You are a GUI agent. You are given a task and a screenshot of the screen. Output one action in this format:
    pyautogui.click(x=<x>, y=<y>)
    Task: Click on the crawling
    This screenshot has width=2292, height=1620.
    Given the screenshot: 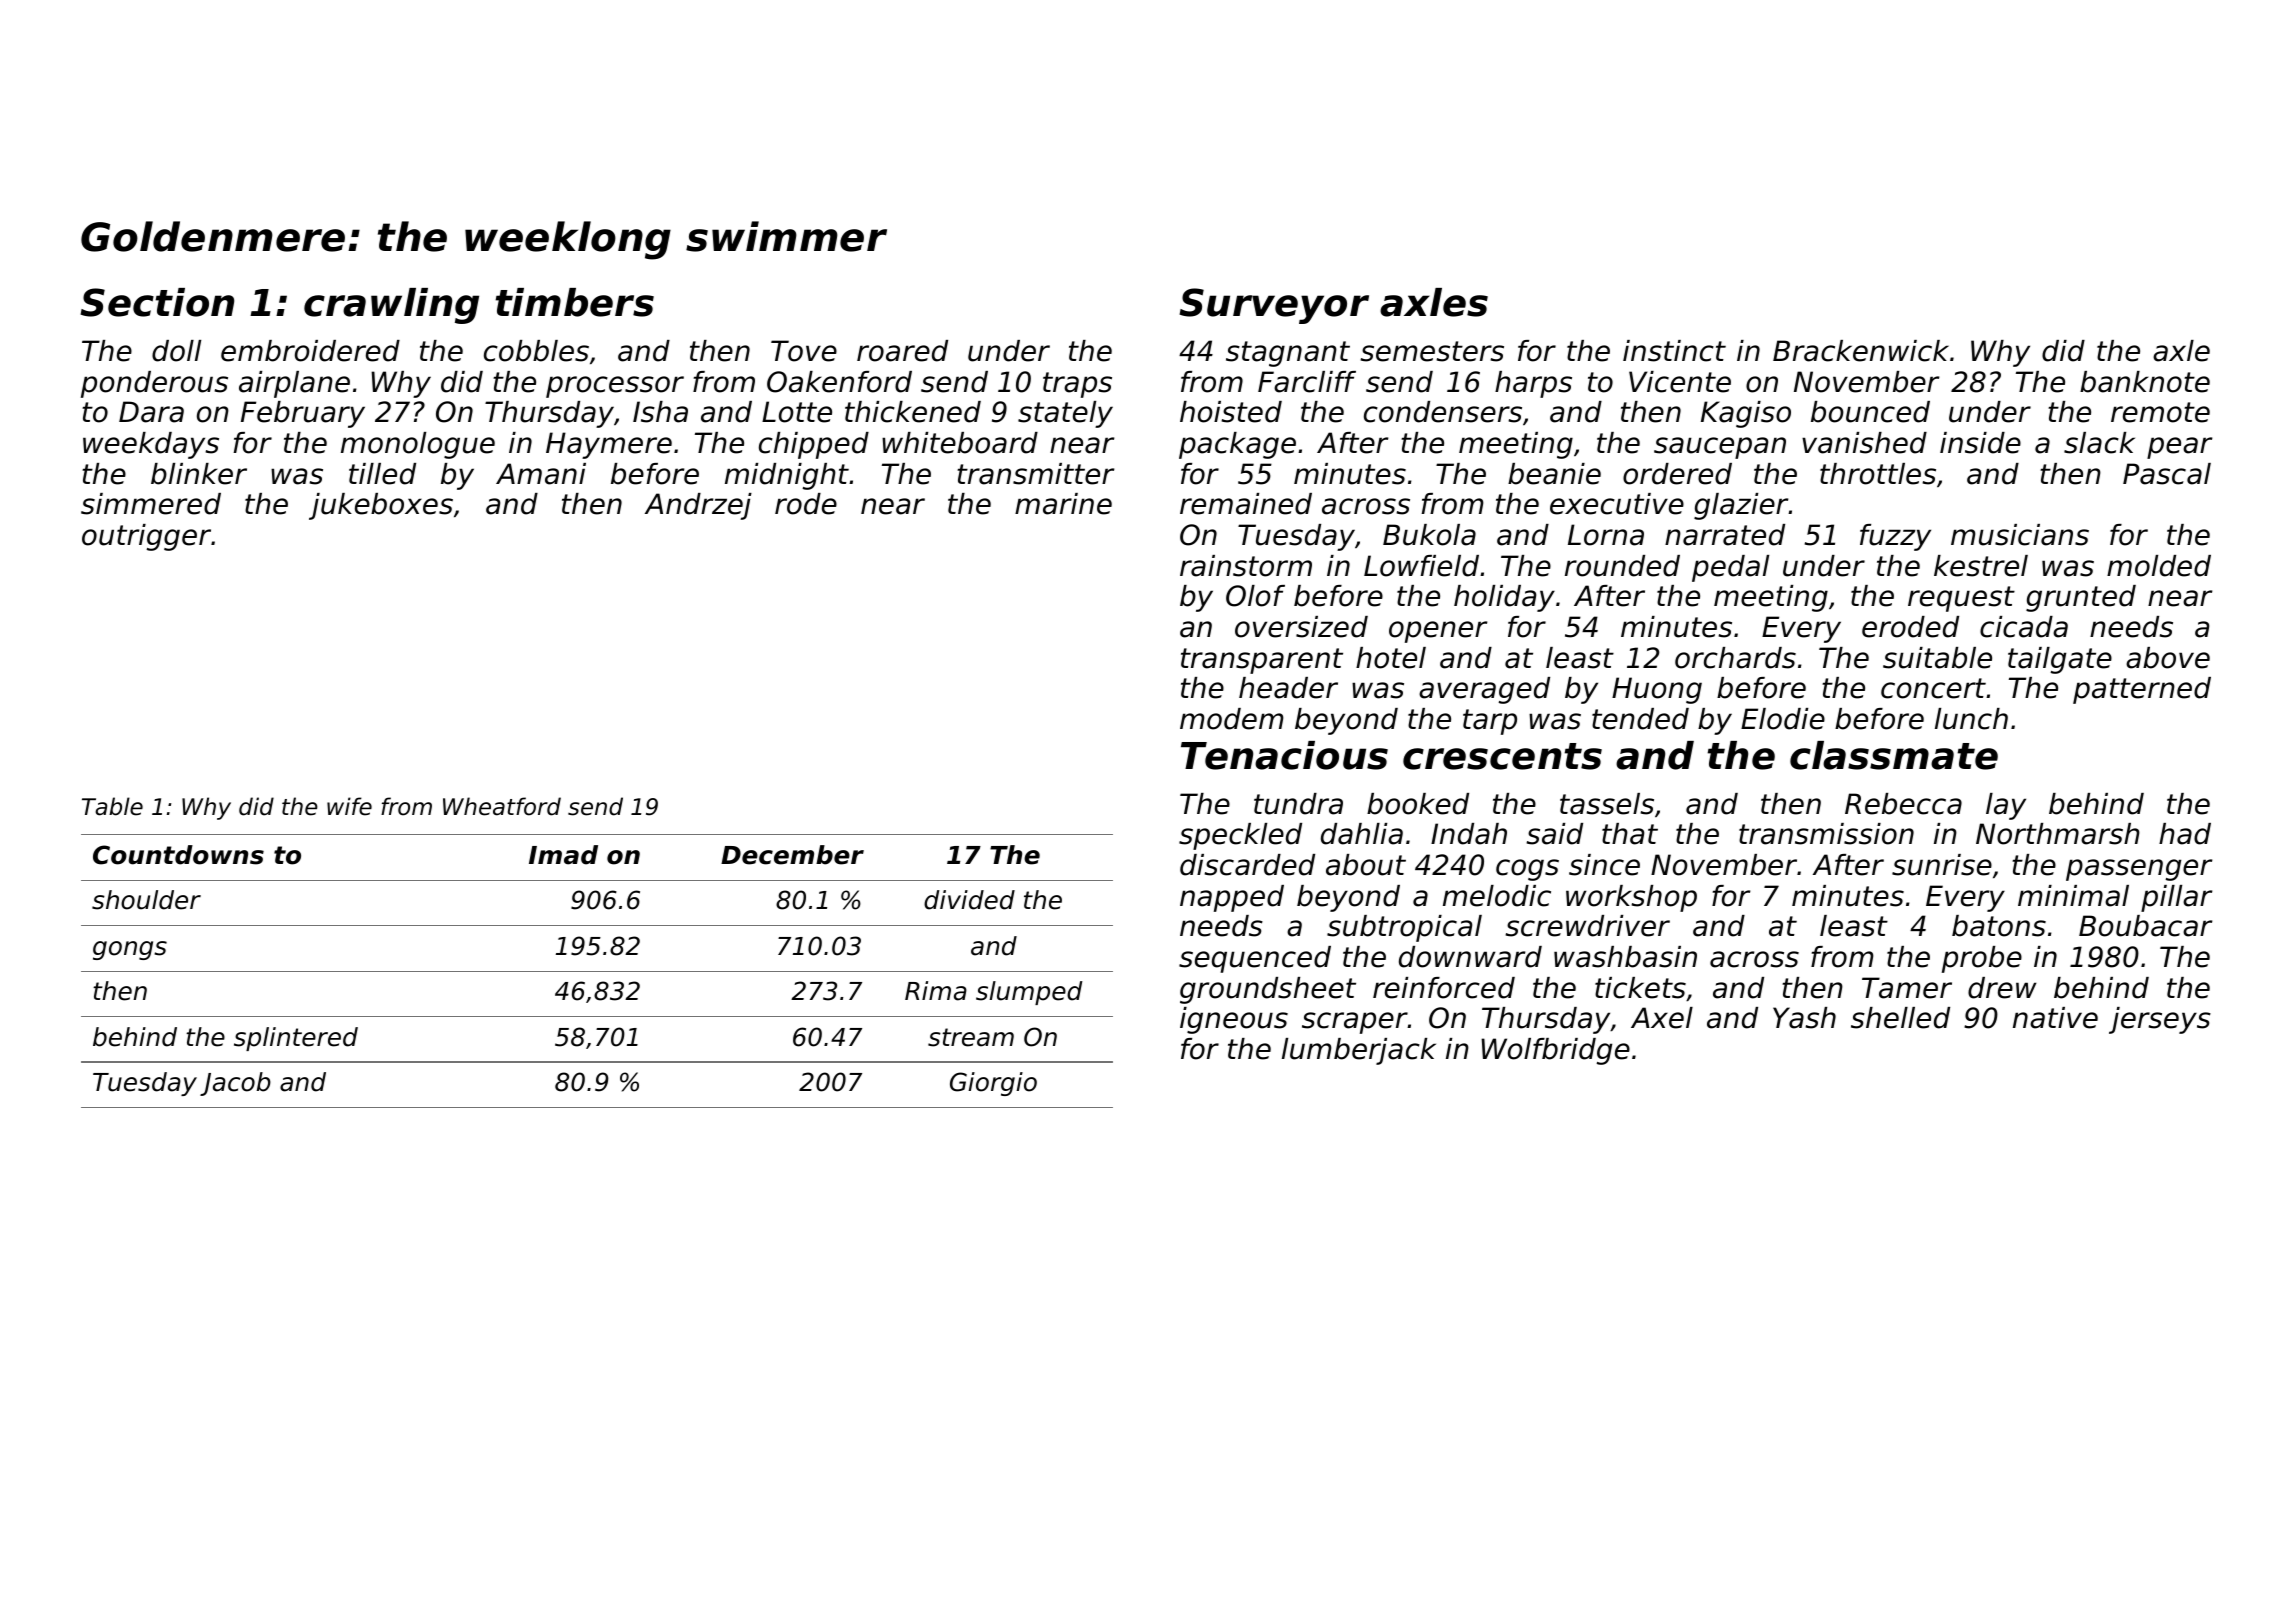 What is the action you would take?
    pyautogui.click(x=391, y=306)
